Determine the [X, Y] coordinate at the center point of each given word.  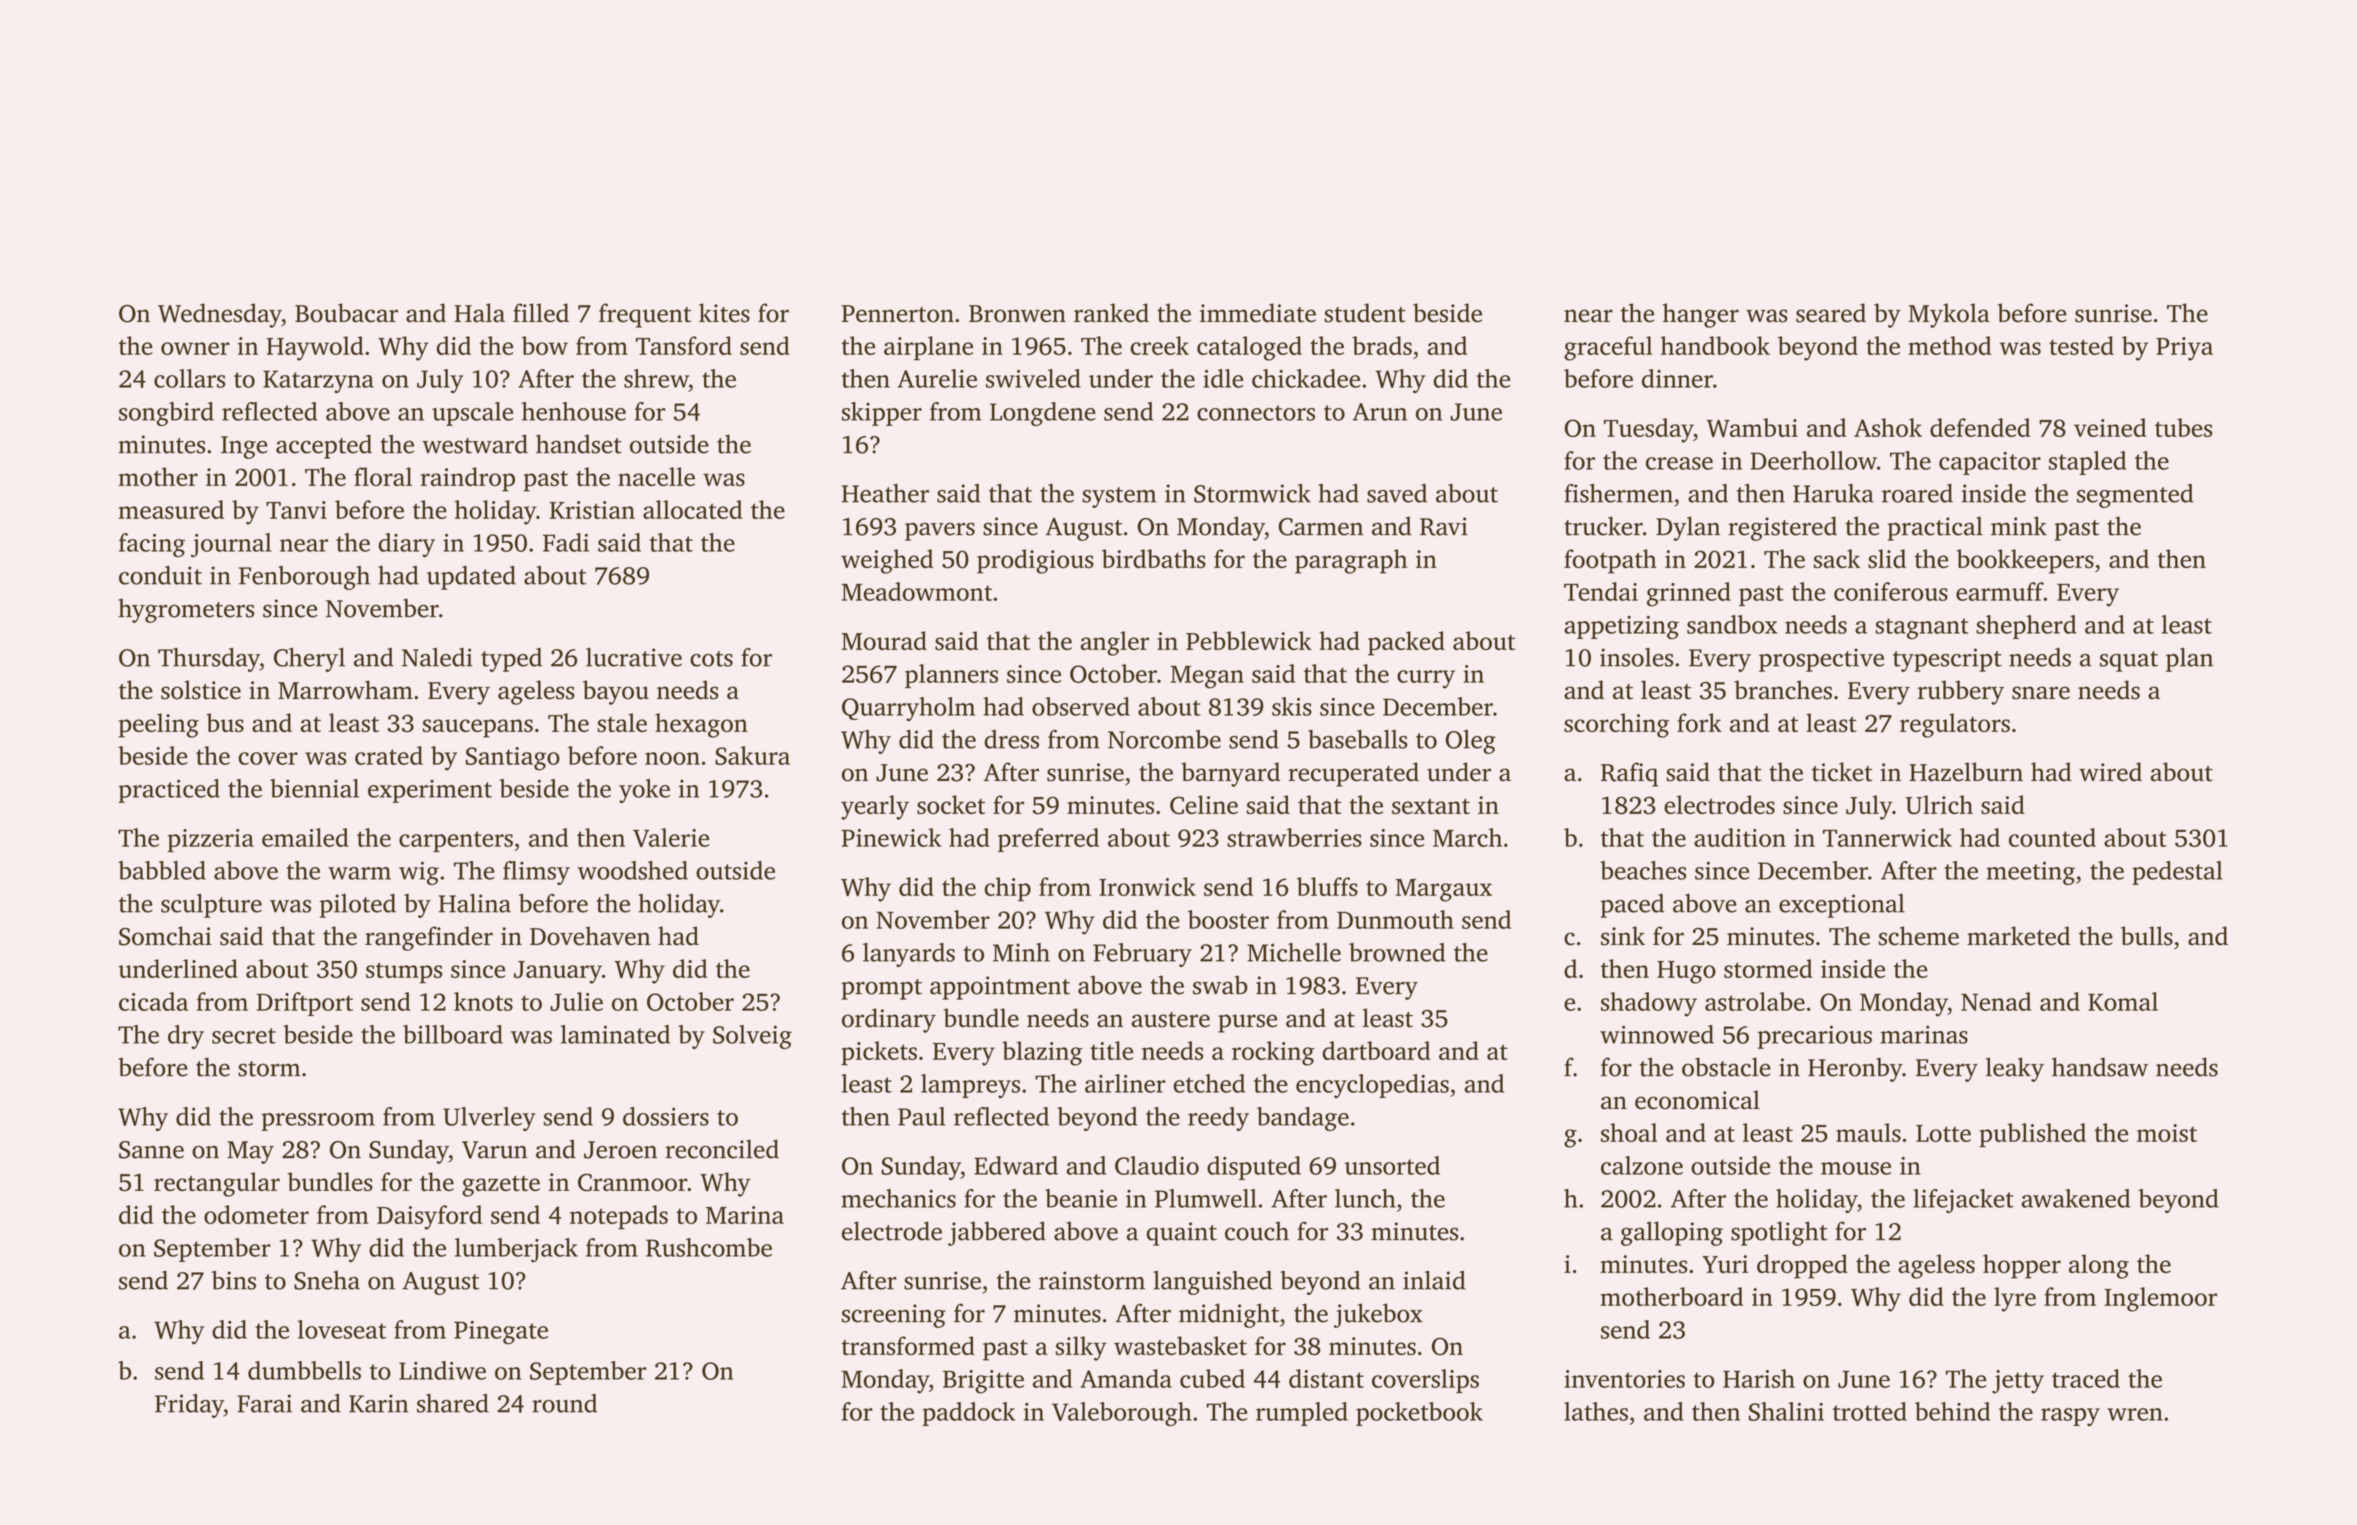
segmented [2135, 496]
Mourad [884, 640]
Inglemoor [2160, 1299]
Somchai [165, 936]
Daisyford [429, 1217]
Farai [264, 1403]
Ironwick [1147, 886]
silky [1081, 1348]
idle [1223, 378]
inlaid [1434, 1280]
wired [2110, 772]
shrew [656, 378]
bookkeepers [2025, 561]
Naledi [437, 657]
